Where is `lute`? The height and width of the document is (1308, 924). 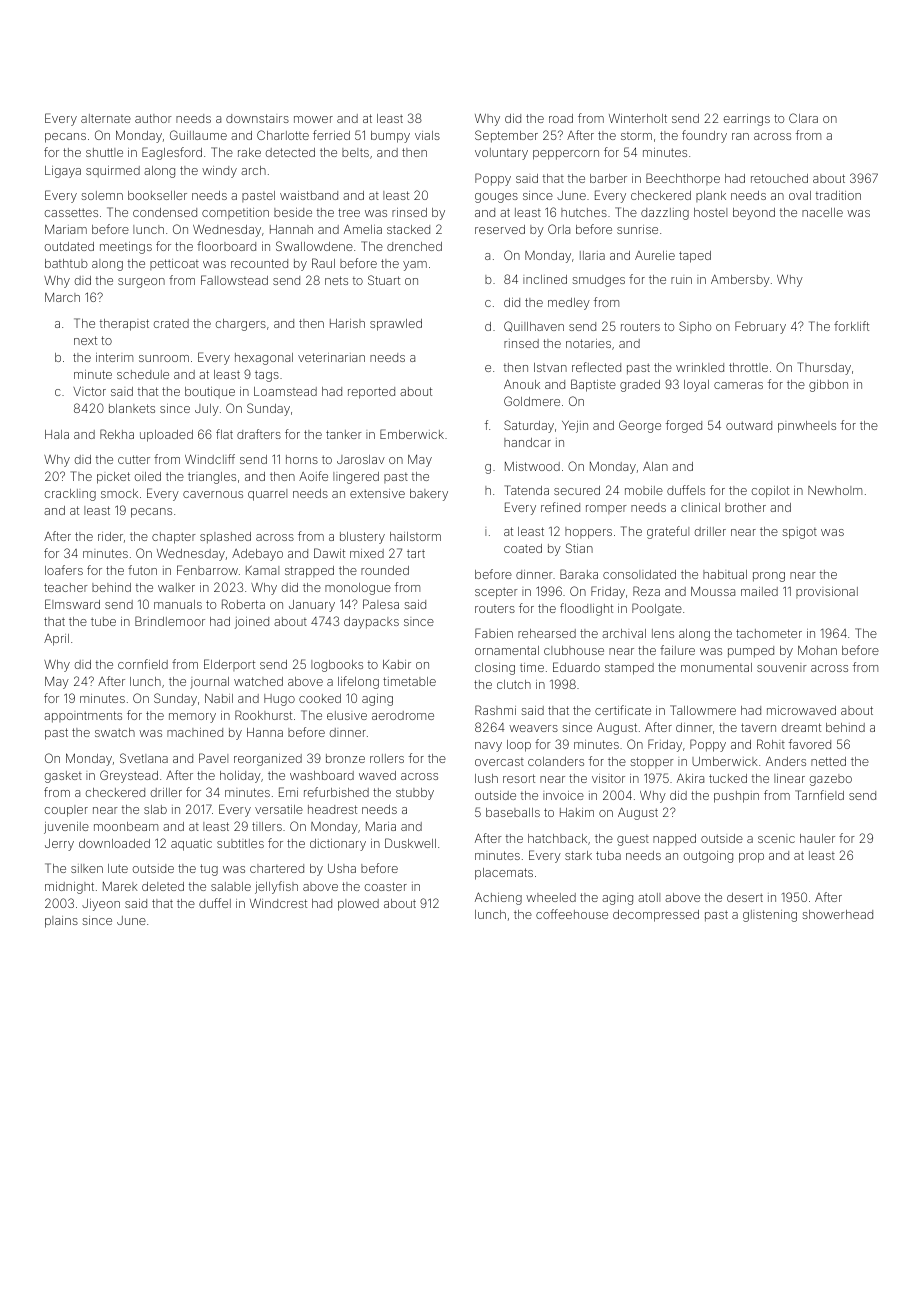 lute is located at coordinates (118, 868).
